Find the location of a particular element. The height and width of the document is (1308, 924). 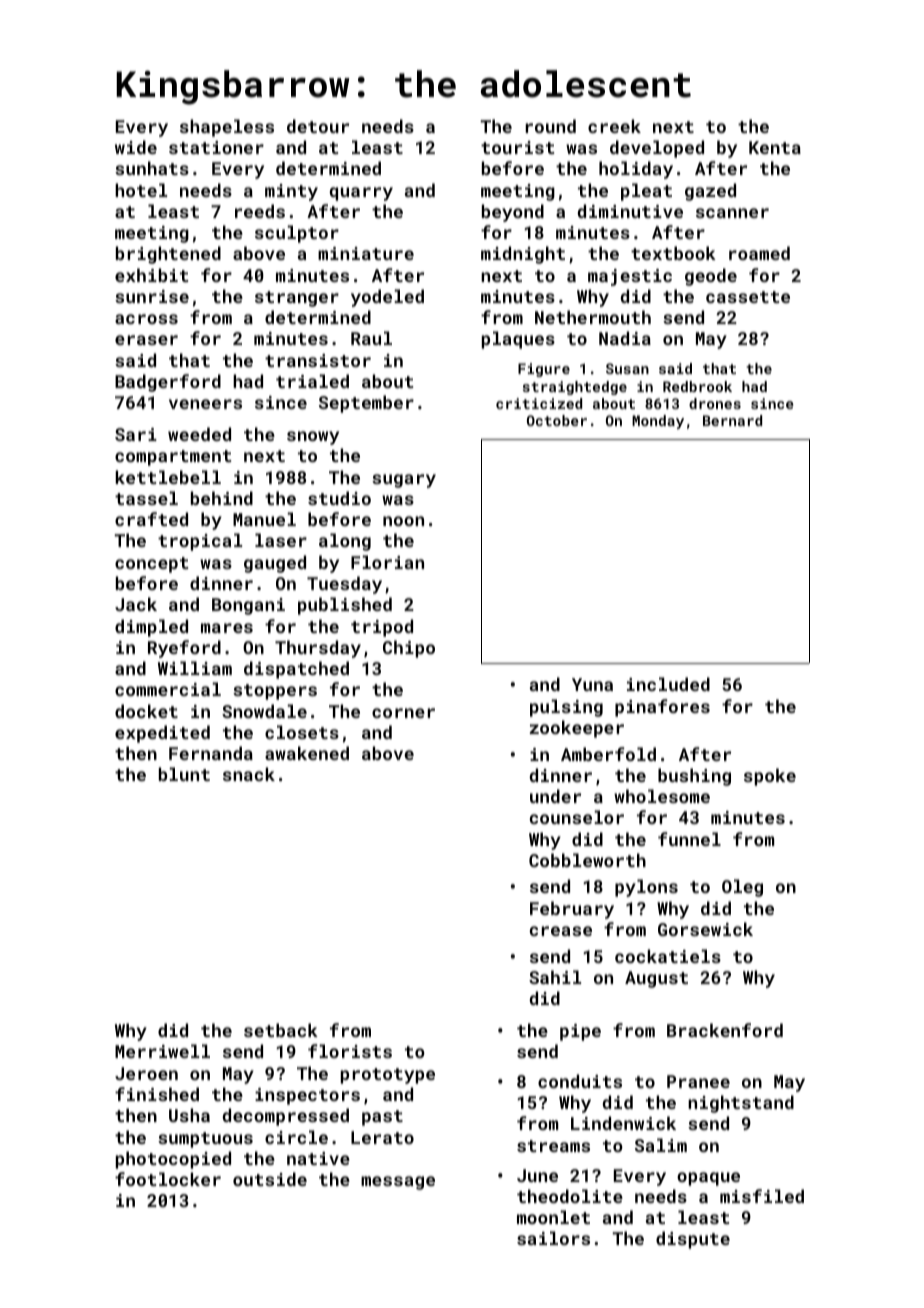

sailors is located at coordinates (553, 1238).
